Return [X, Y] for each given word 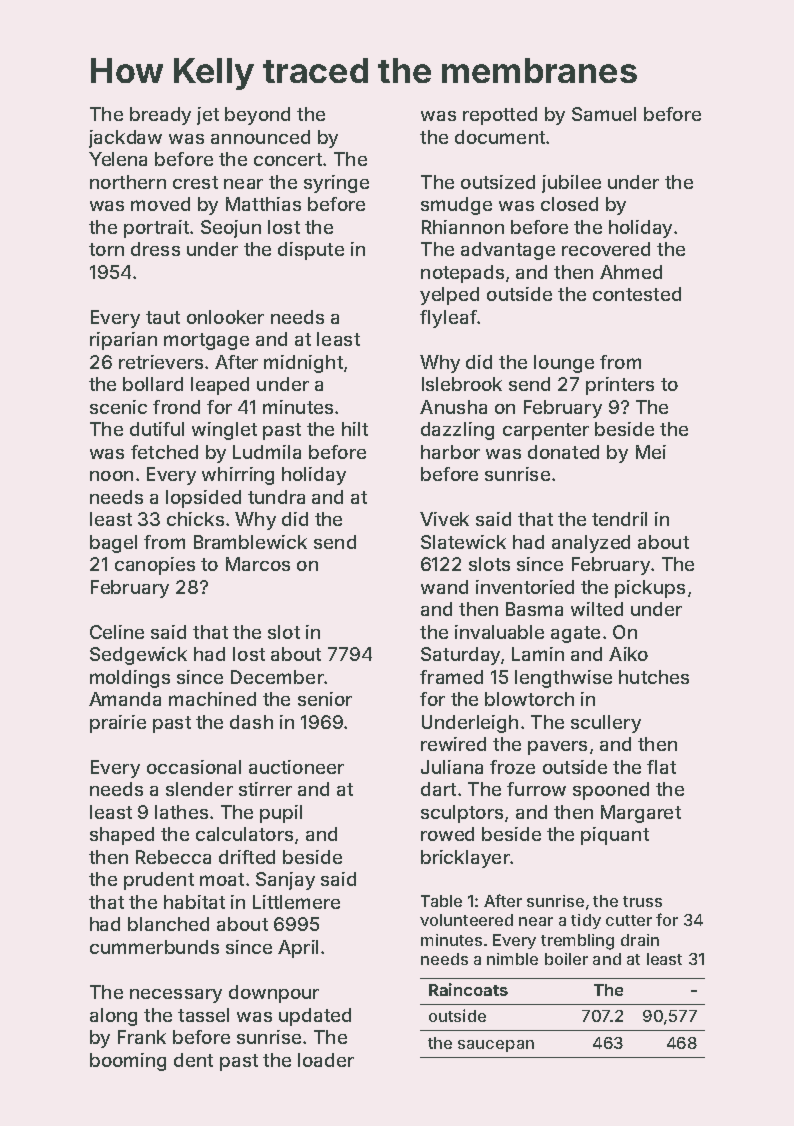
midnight [303, 364]
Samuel [604, 114]
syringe [336, 184]
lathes [181, 812]
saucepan [496, 1046]
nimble [512, 959]
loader [326, 1060]
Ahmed [631, 272]
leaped [220, 386]
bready [160, 116]
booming [128, 1062]
